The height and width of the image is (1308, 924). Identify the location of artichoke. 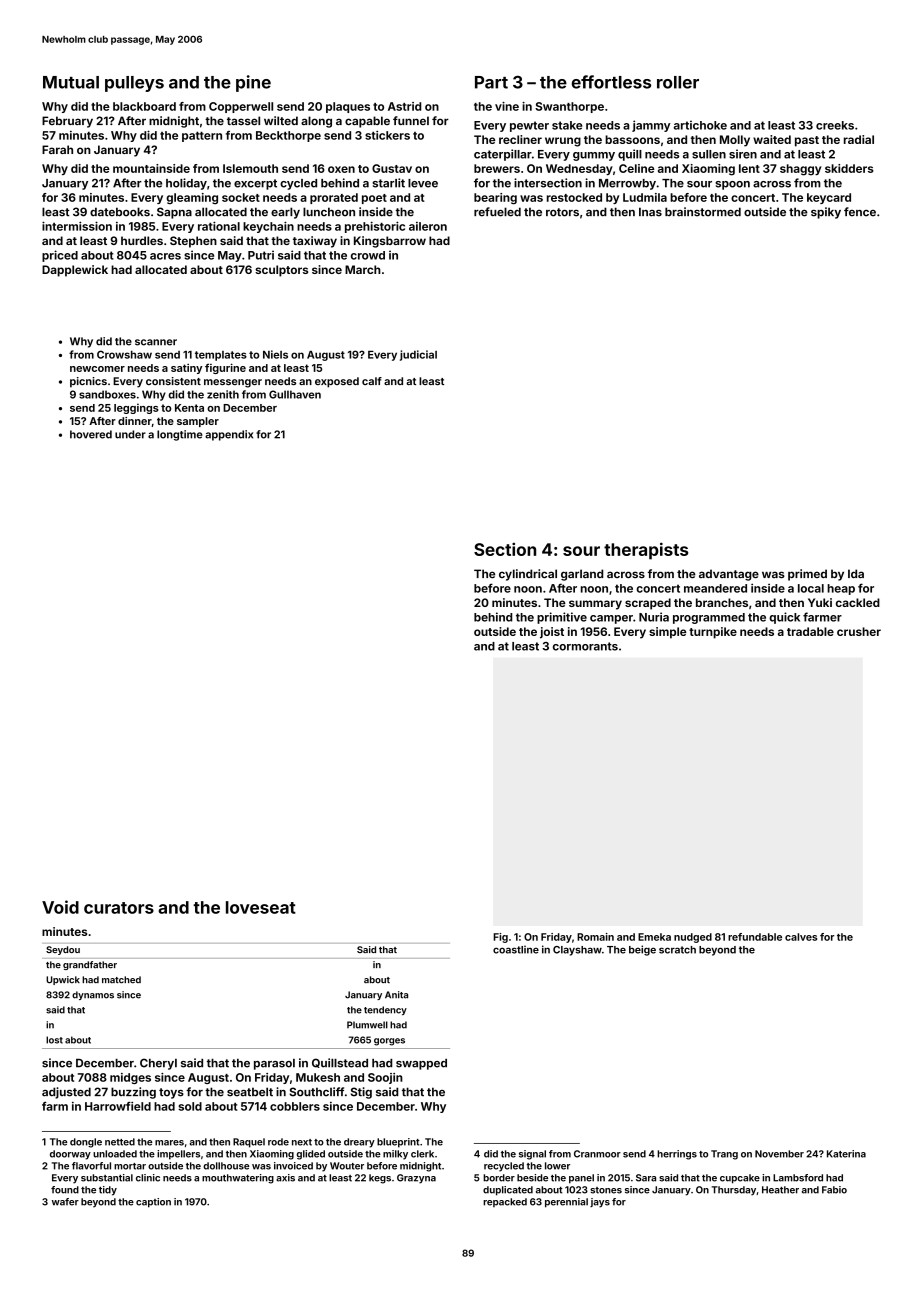
(700, 125).
